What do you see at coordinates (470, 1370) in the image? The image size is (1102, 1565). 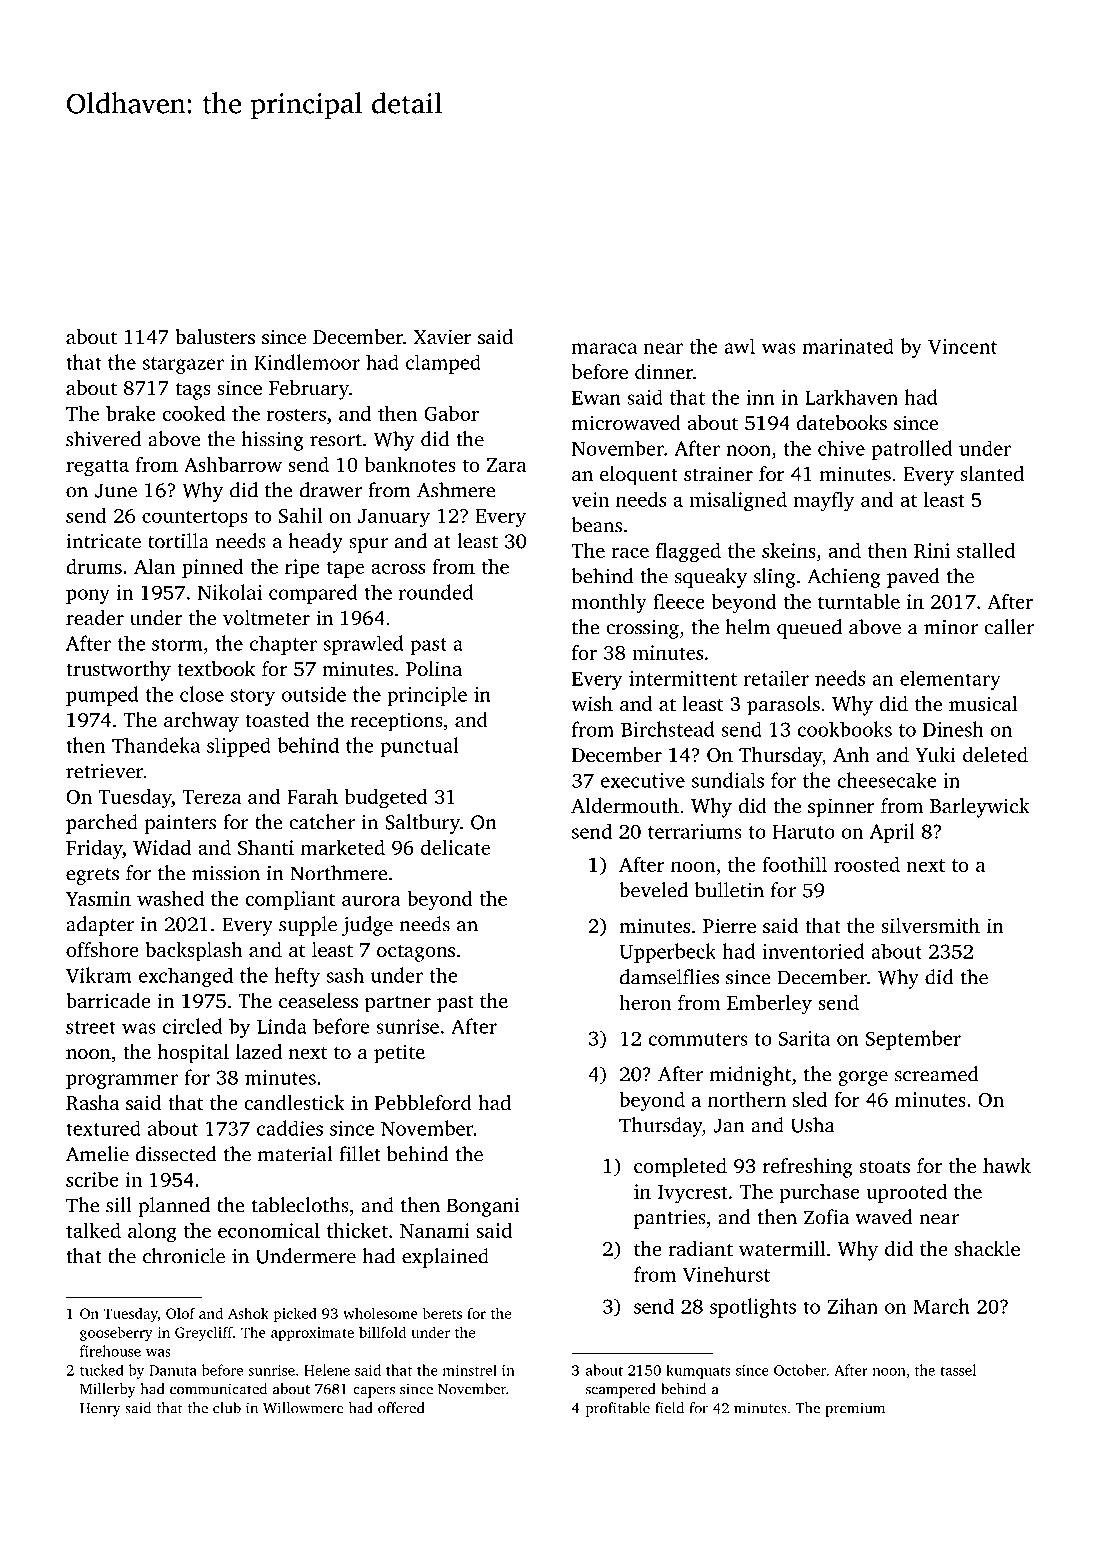 I see `minstrel` at bounding box center [470, 1370].
